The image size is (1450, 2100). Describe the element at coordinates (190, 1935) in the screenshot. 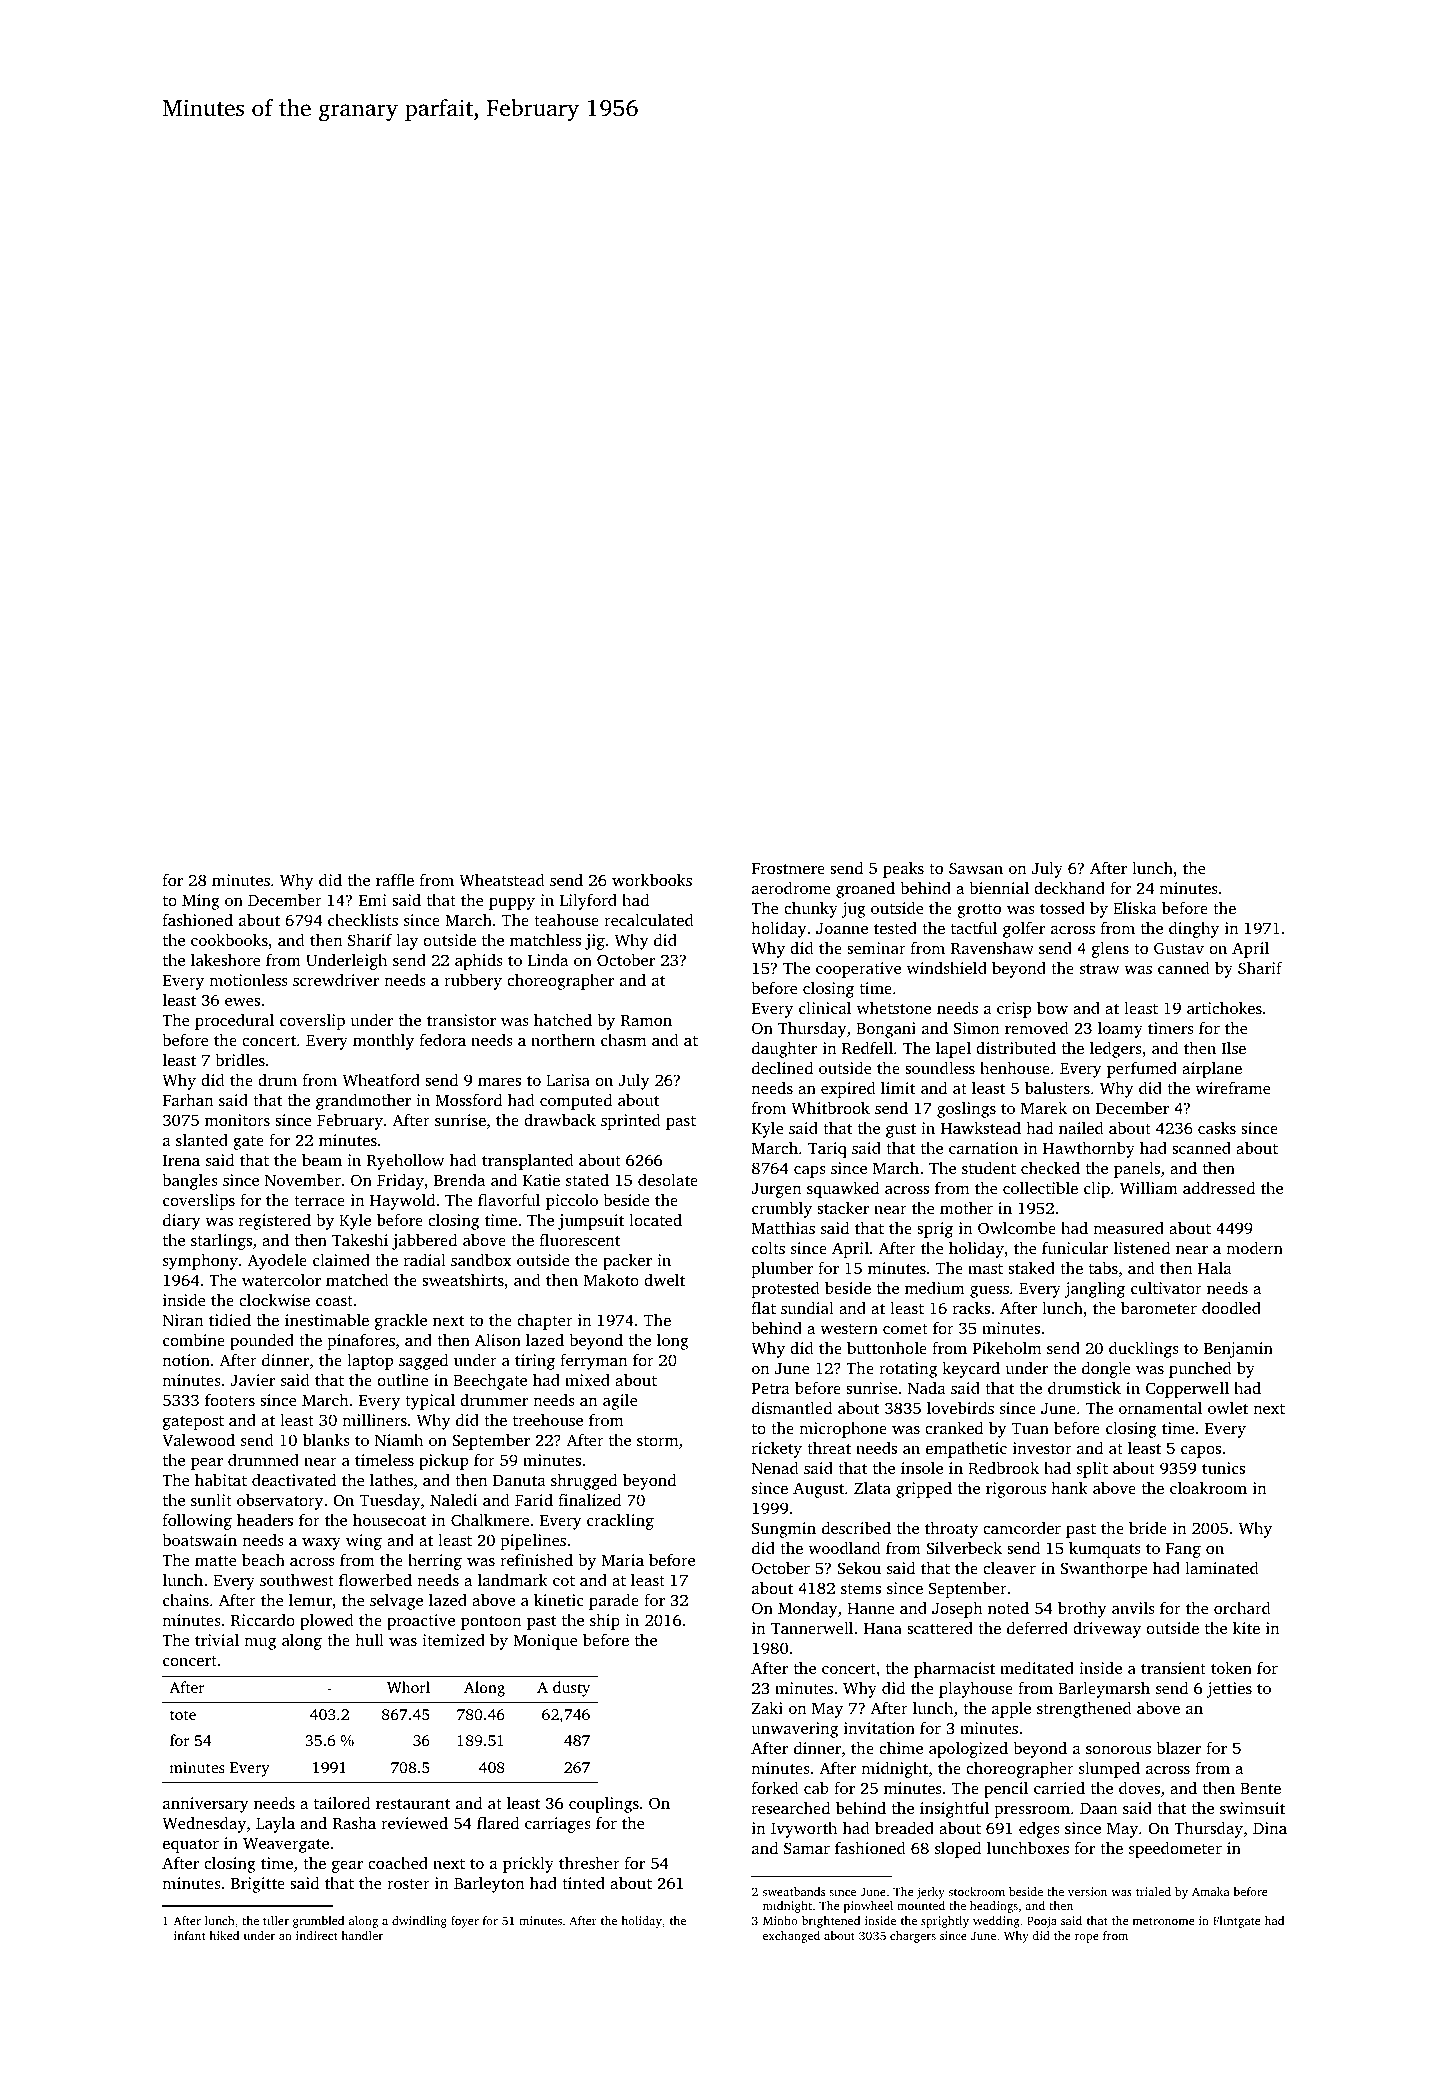

I see `infant` at that location.
